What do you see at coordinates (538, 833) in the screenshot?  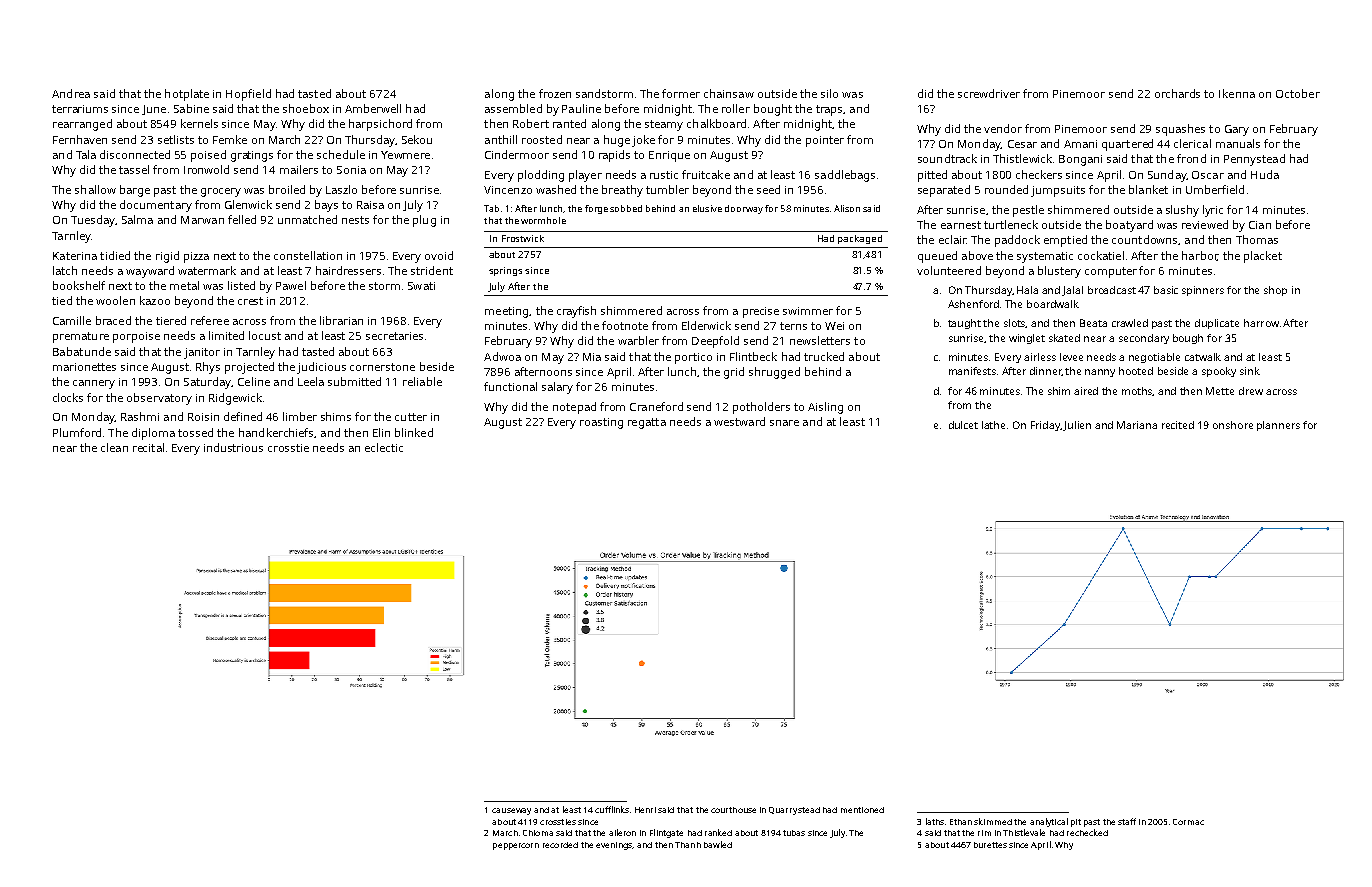 I see `Chioma` at bounding box center [538, 833].
